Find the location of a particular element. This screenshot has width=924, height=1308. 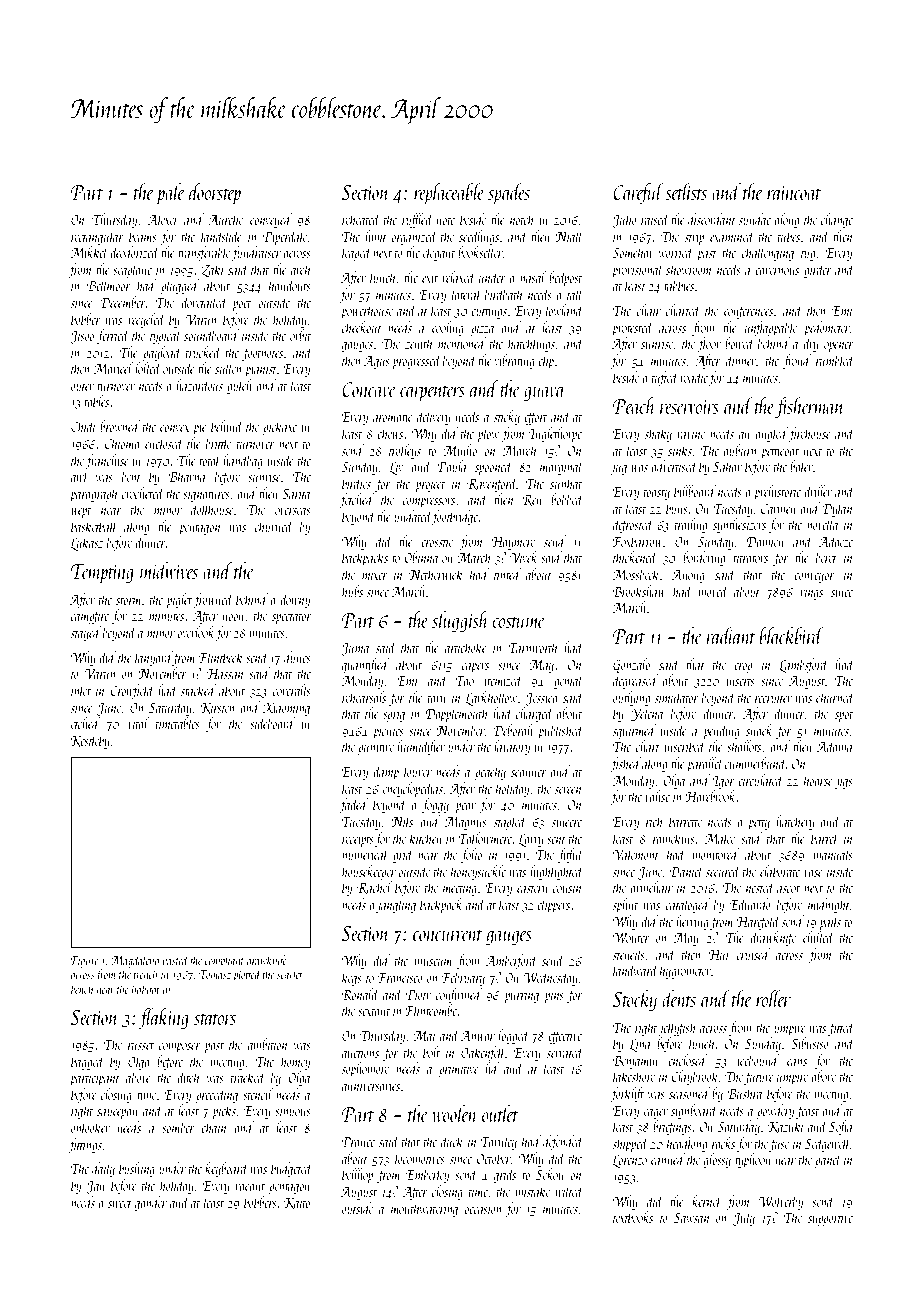

fisherman is located at coordinates (810, 407).
